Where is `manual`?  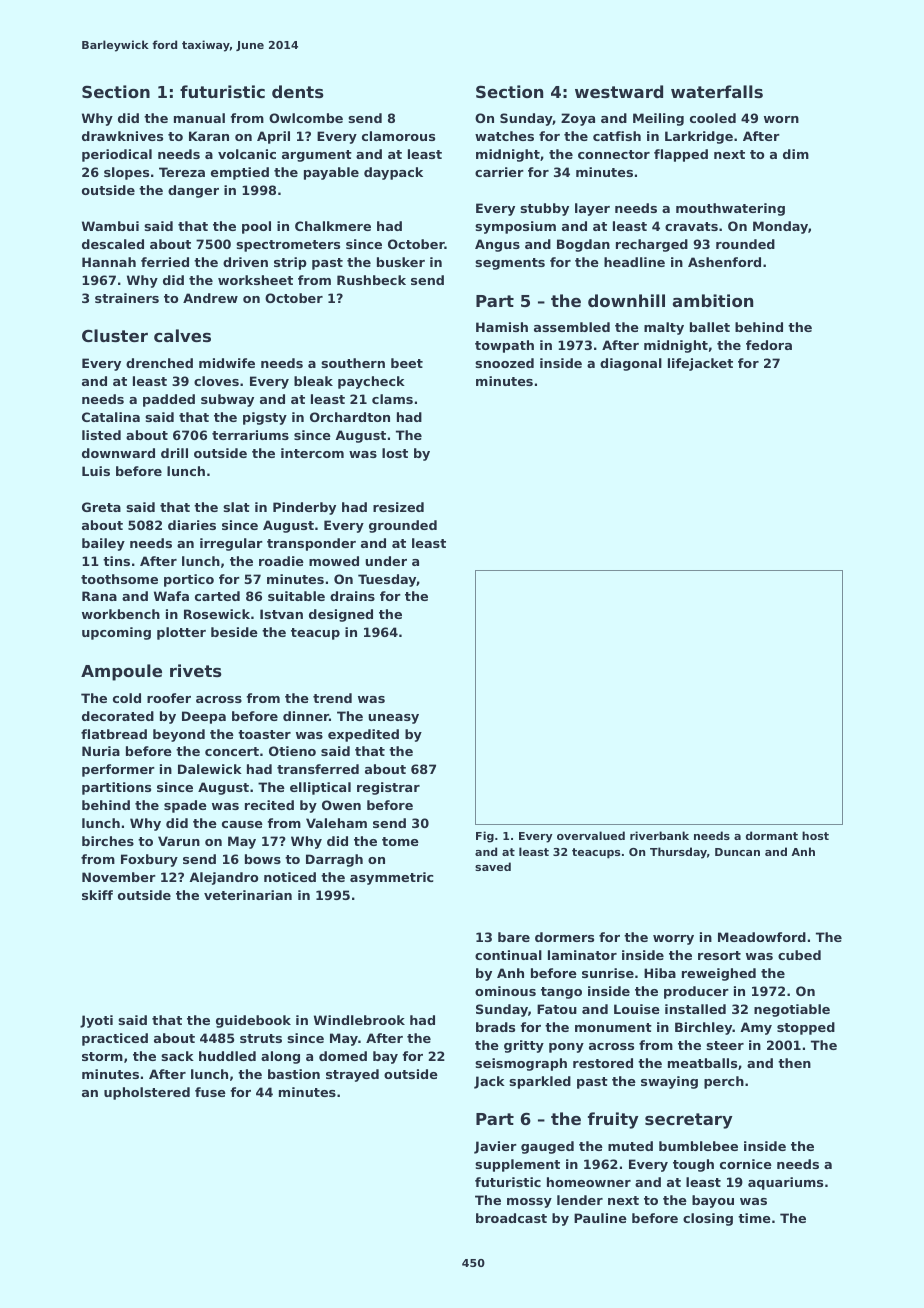 manual is located at coordinates (199, 118).
